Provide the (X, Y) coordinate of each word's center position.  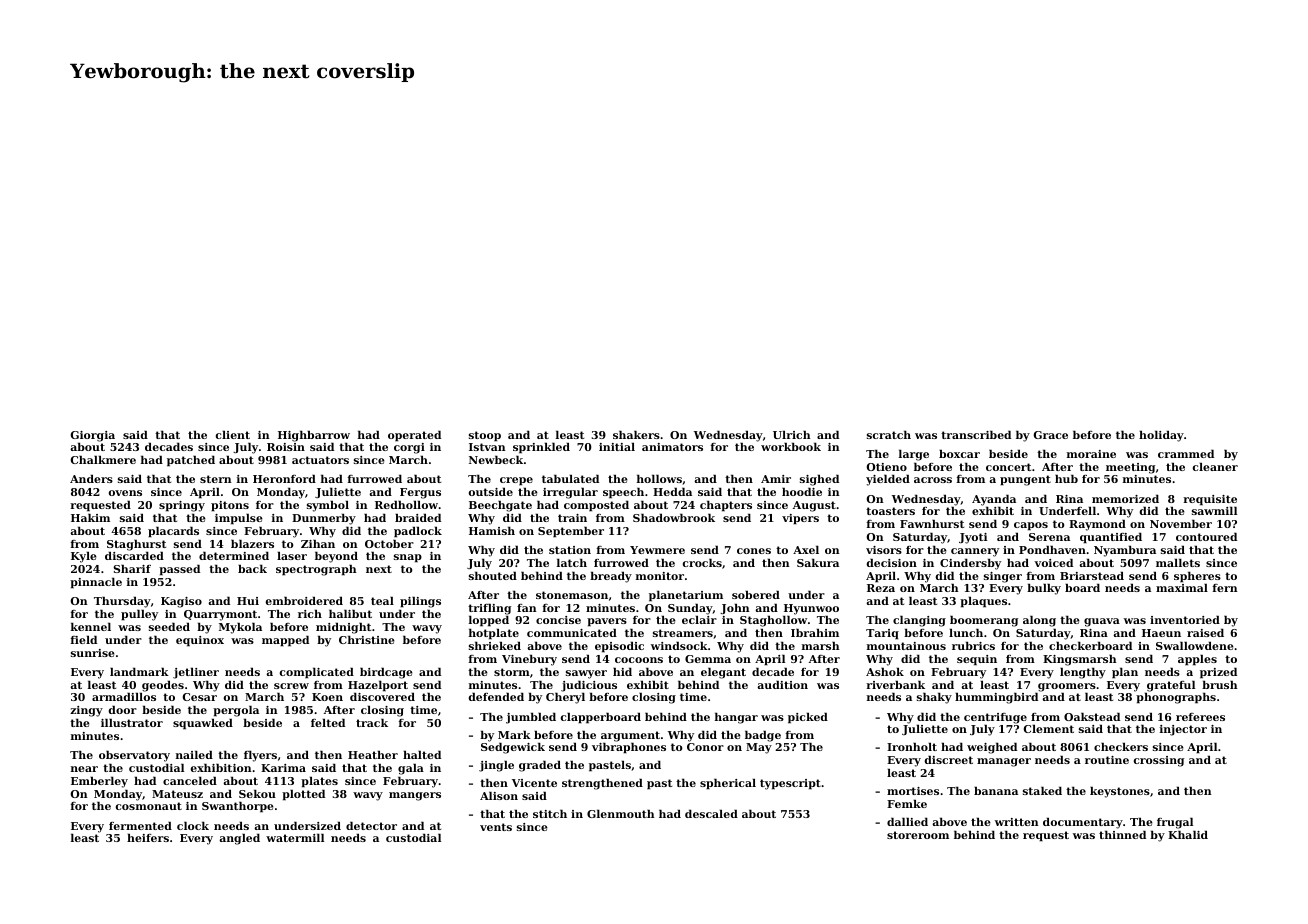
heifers (148, 837)
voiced (1053, 562)
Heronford (284, 478)
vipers (800, 519)
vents (496, 827)
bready (611, 577)
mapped (285, 641)
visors (884, 550)
